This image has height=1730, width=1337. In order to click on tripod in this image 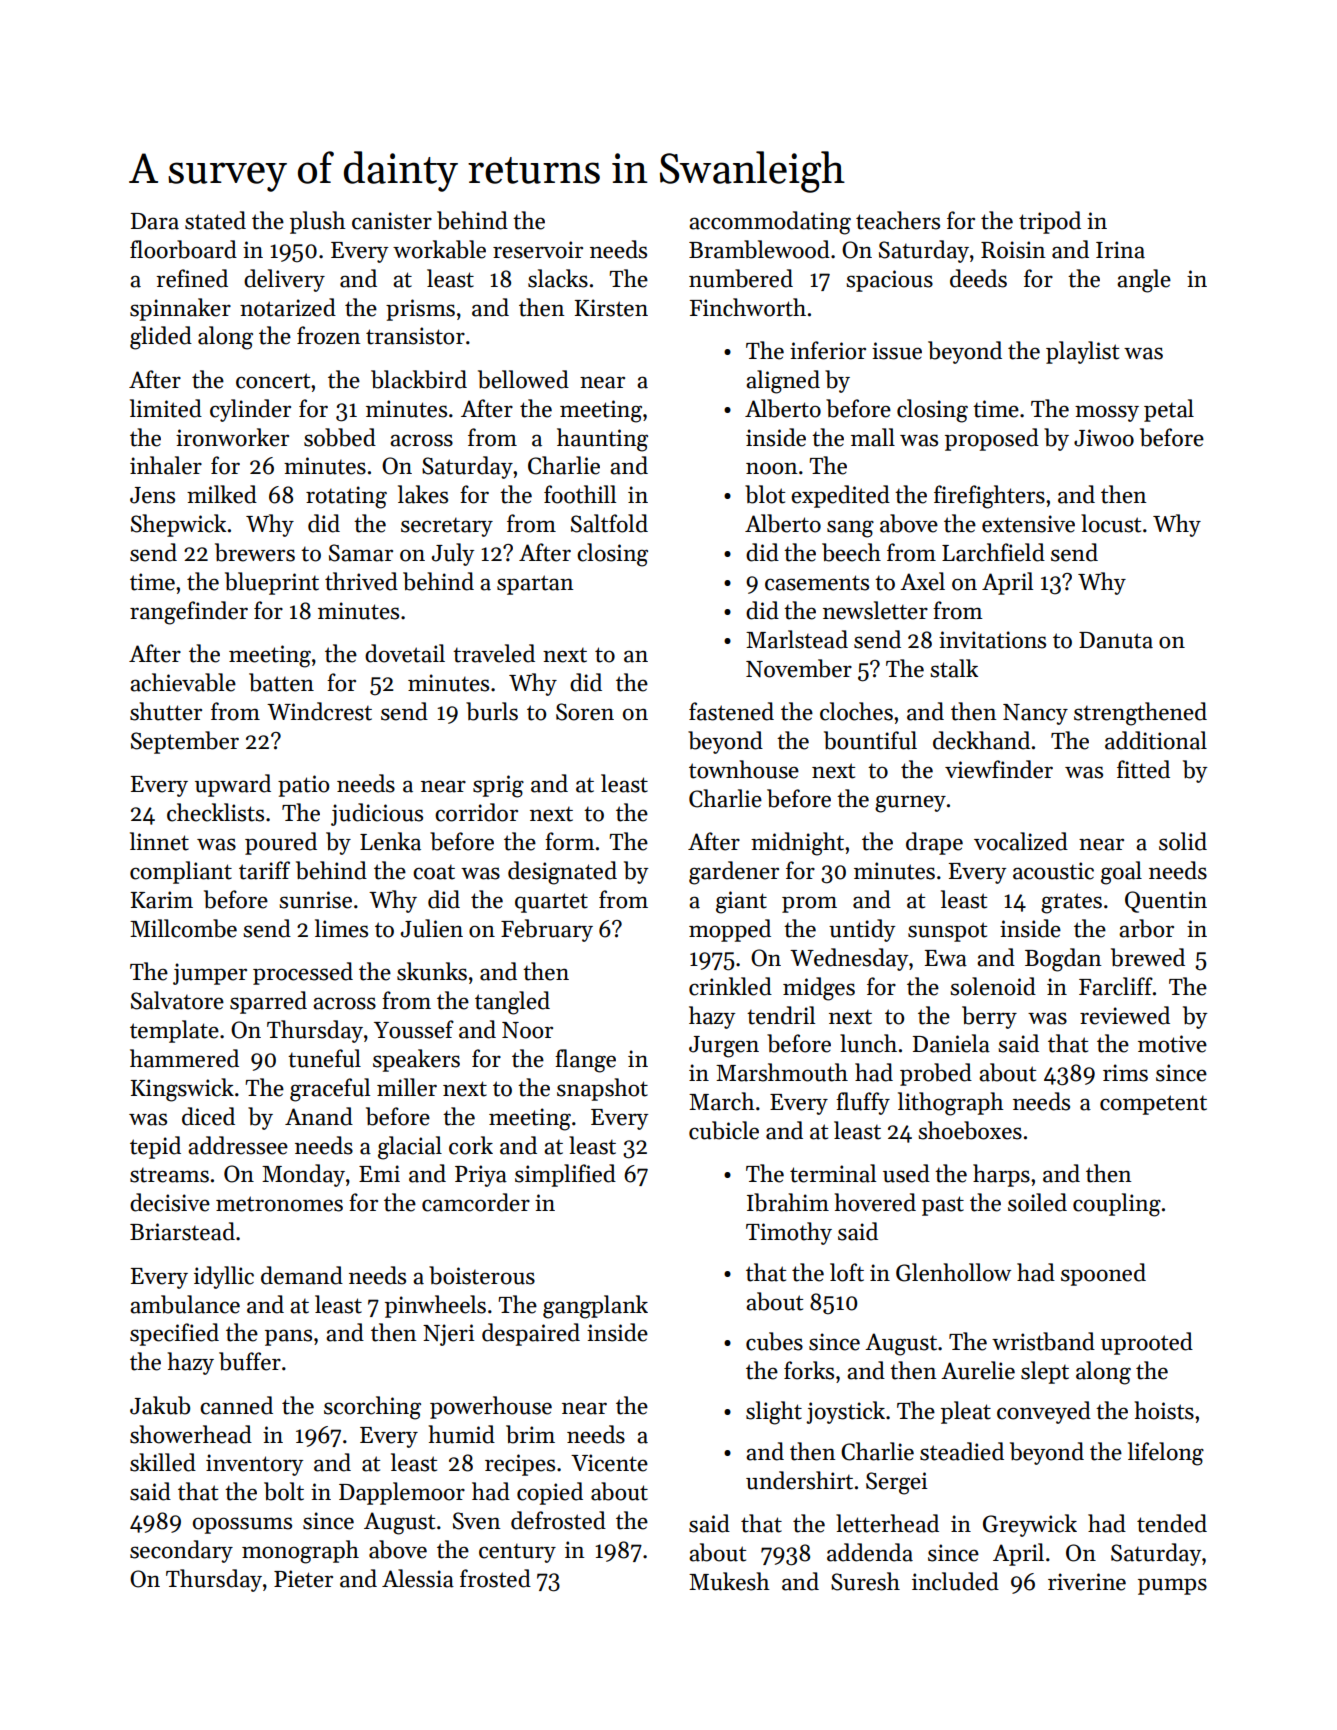, I will do `click(1050, 222)`.
